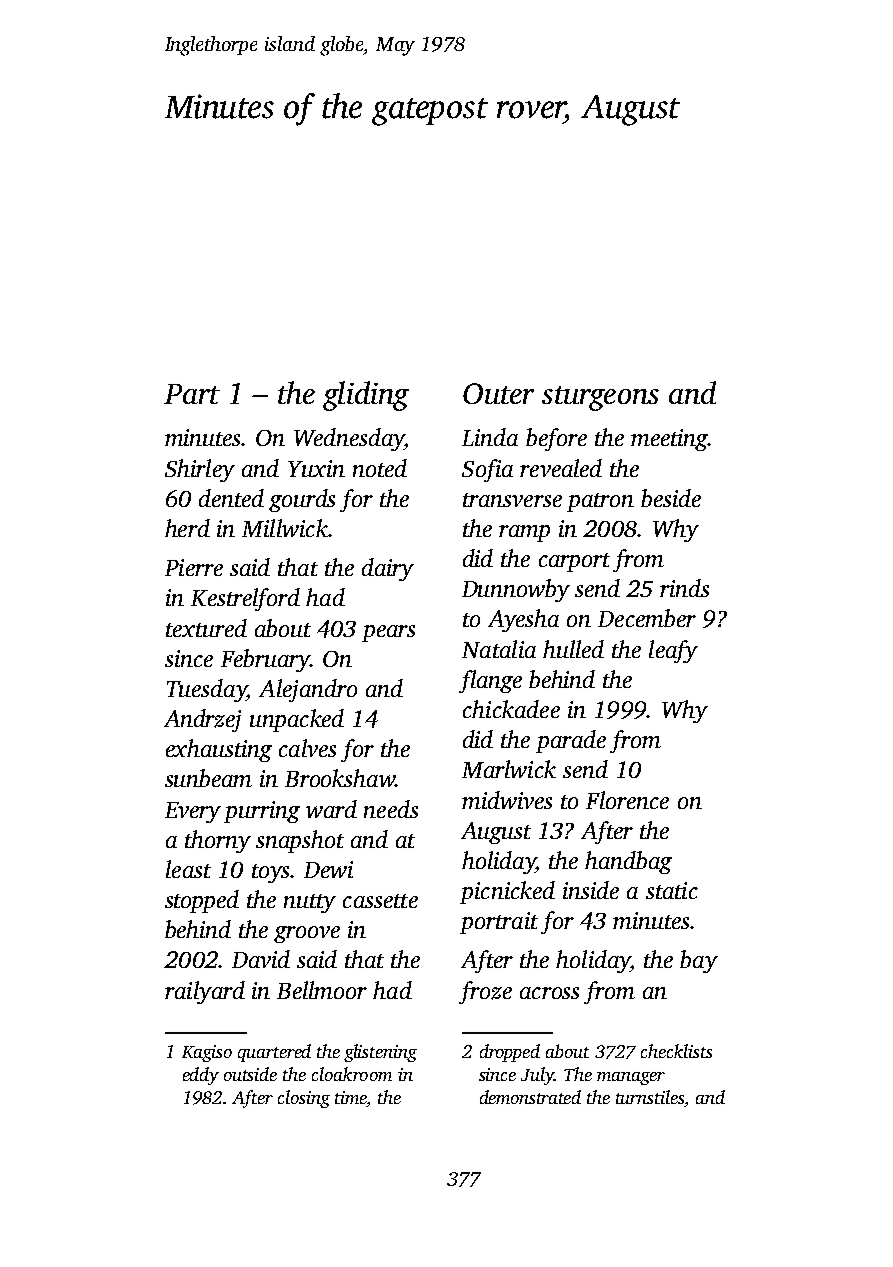  Describe the element at coordinates (250, 1074) in the screenshot. I see `outside` at that location.
